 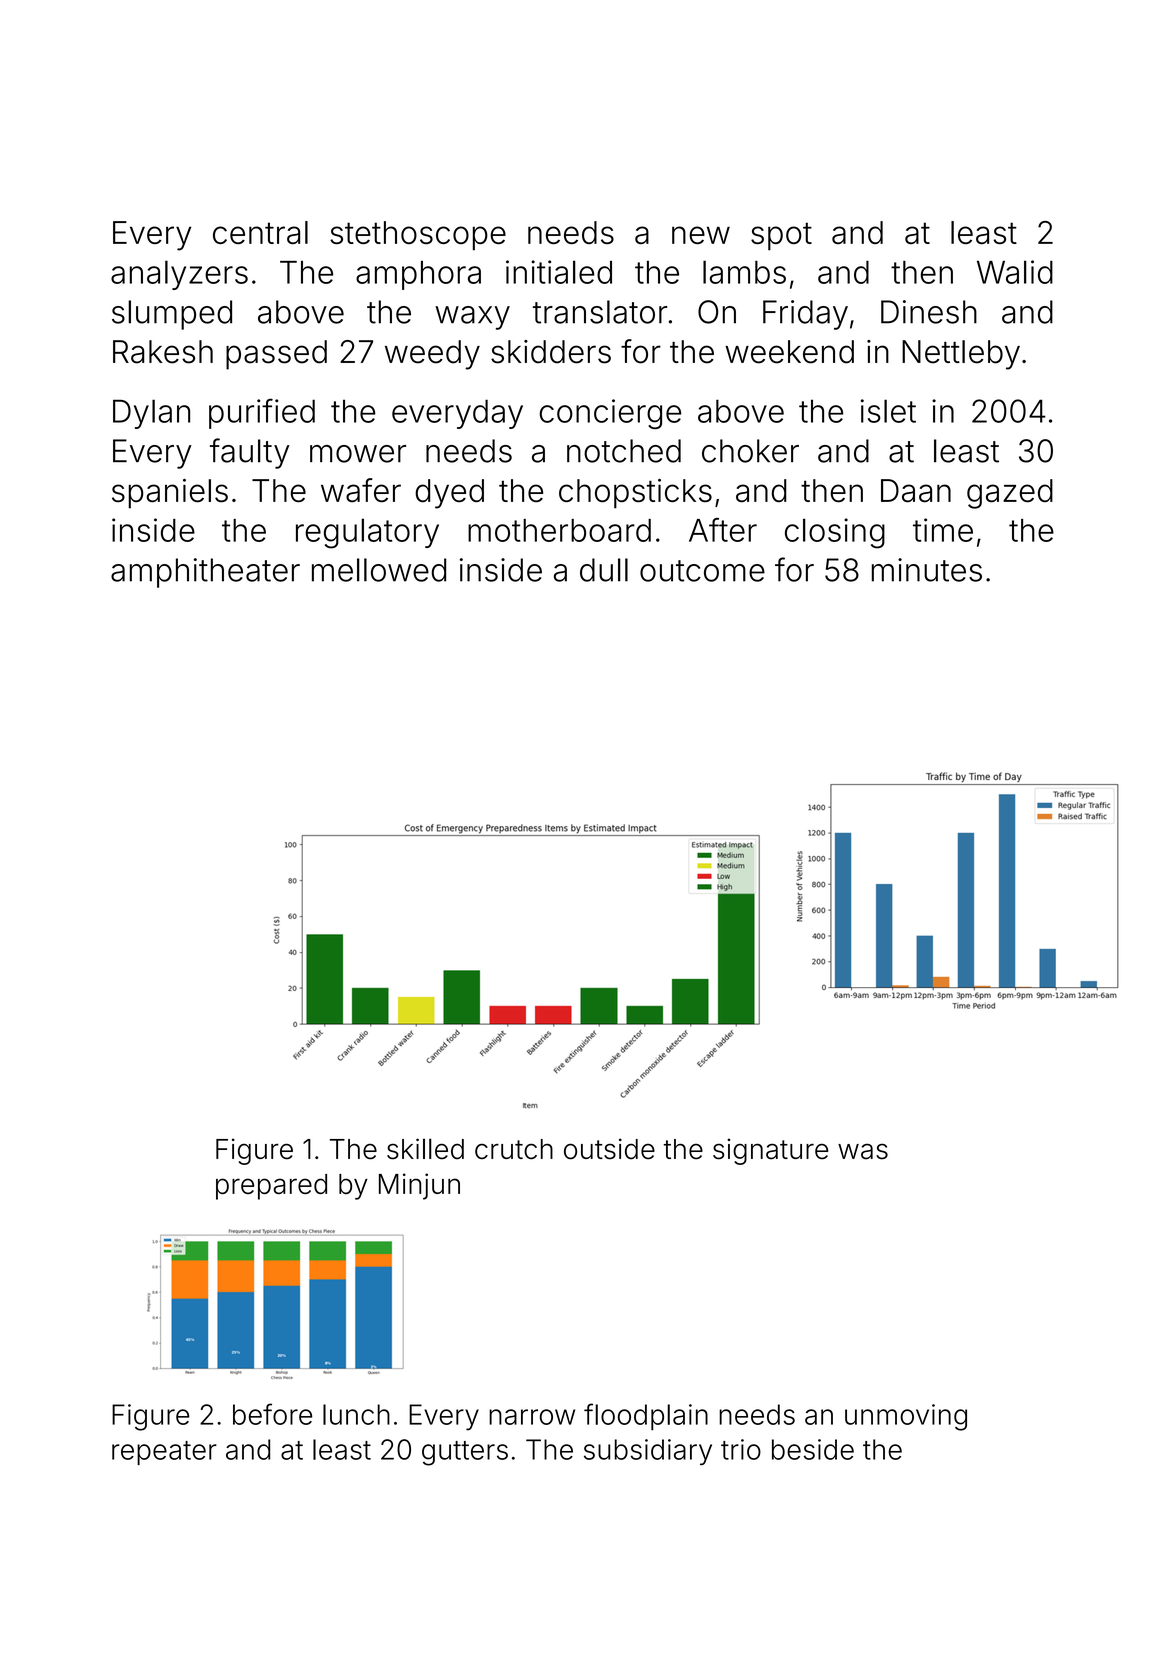 I want to click on was, so click(x=863, y=1152).
